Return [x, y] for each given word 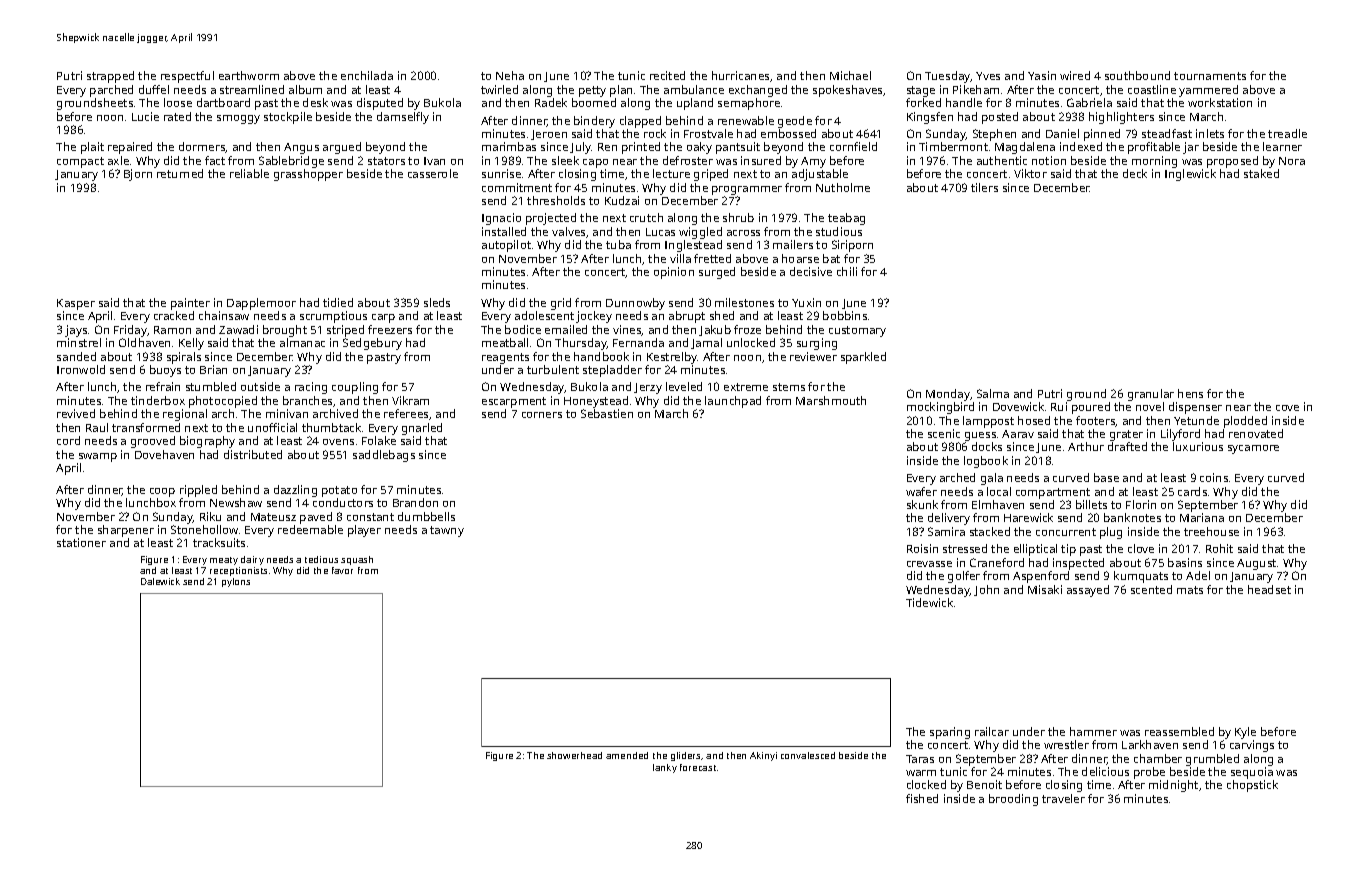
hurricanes [740, 75]
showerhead [574, 755]
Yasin [1042, 75]
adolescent [544, 315]
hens [1190, 393]
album [305, 89]
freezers [390, 329]
